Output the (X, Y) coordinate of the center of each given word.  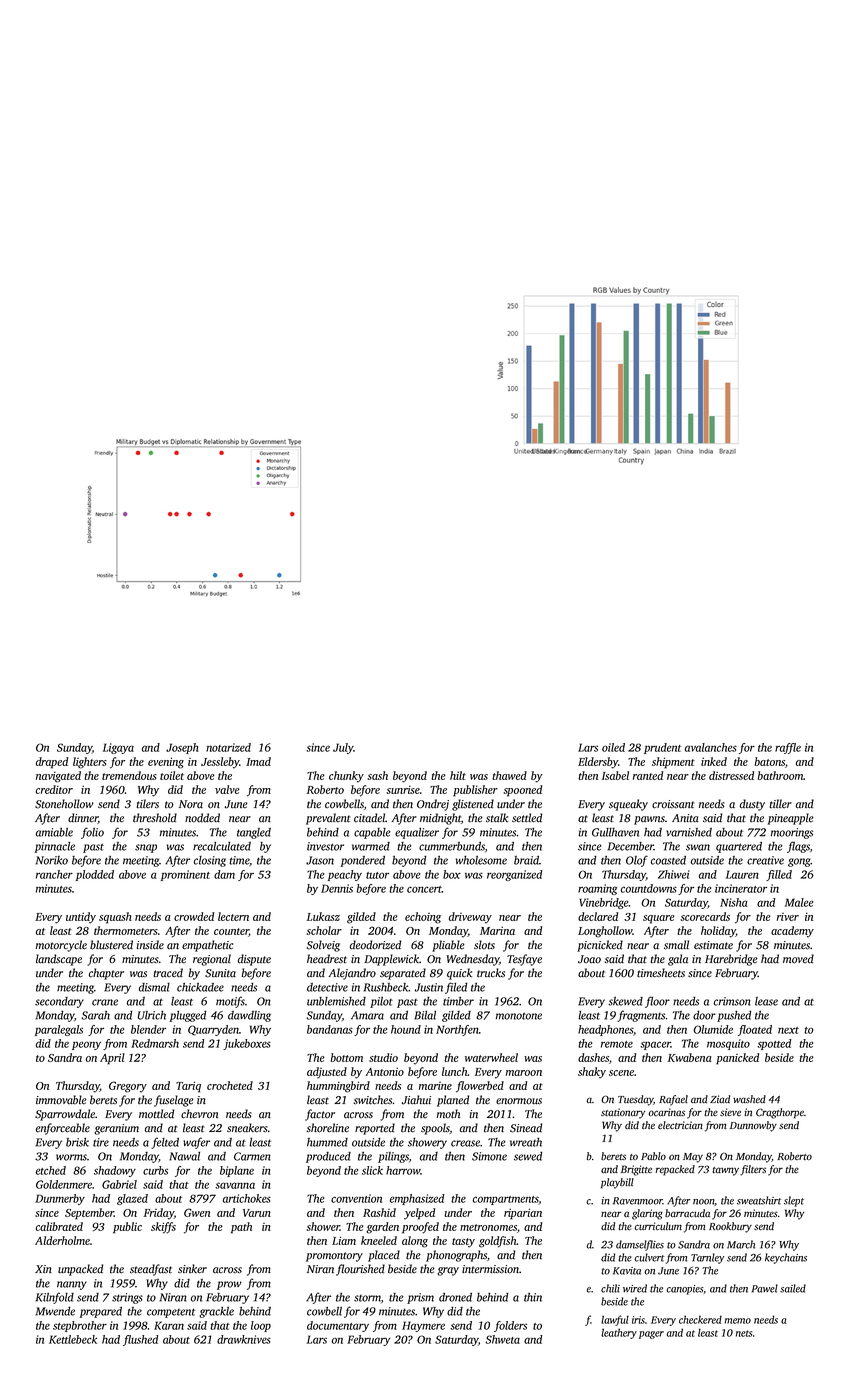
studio (383, 1057)
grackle (216, 1312)
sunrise (403, 789)
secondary (59, 1002)
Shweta (502, 1339)
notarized (228, 747)
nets (744, 1333)
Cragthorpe (780, 1113)
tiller (780, 803)
